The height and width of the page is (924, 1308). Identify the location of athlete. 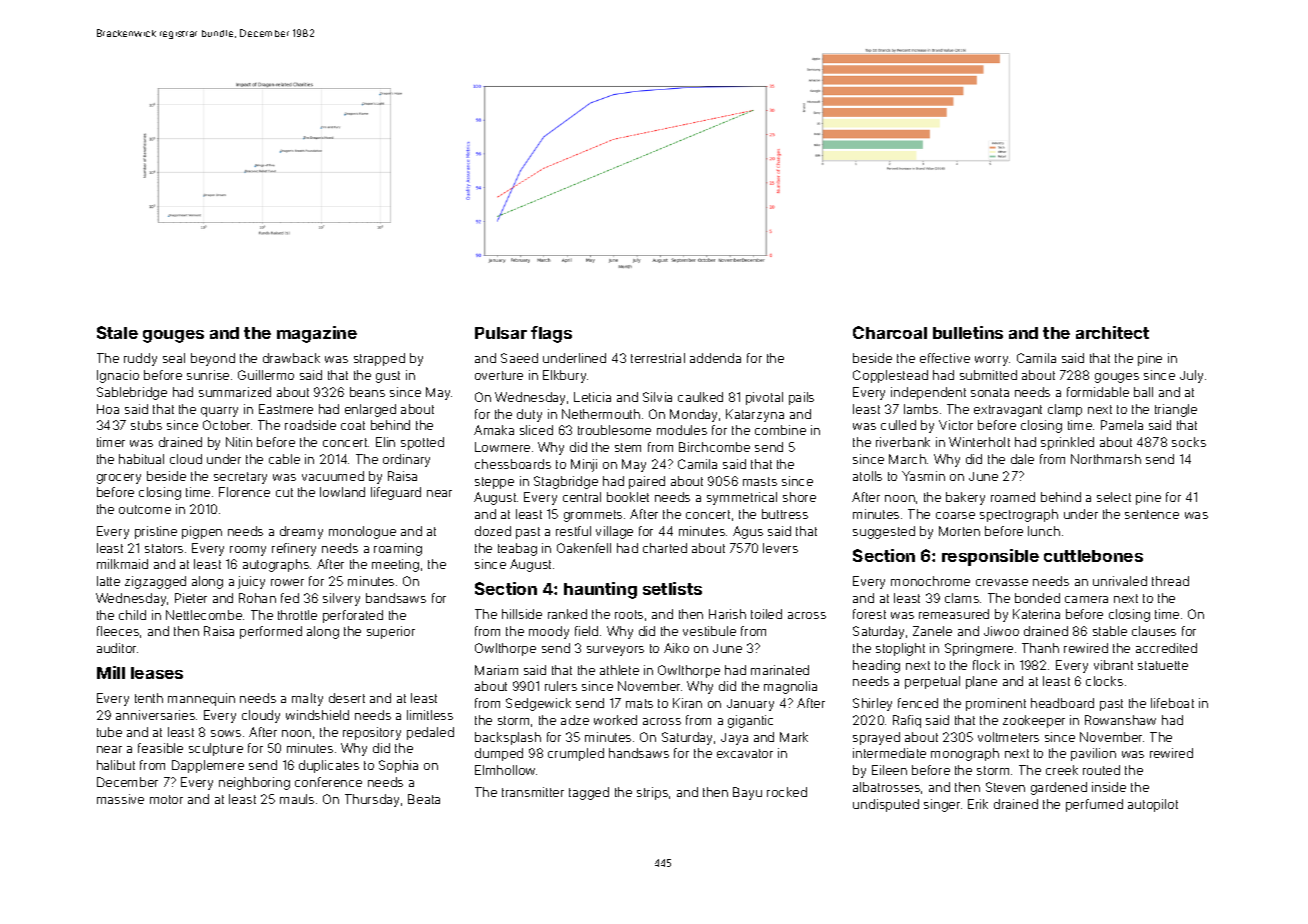
(619, 670).
